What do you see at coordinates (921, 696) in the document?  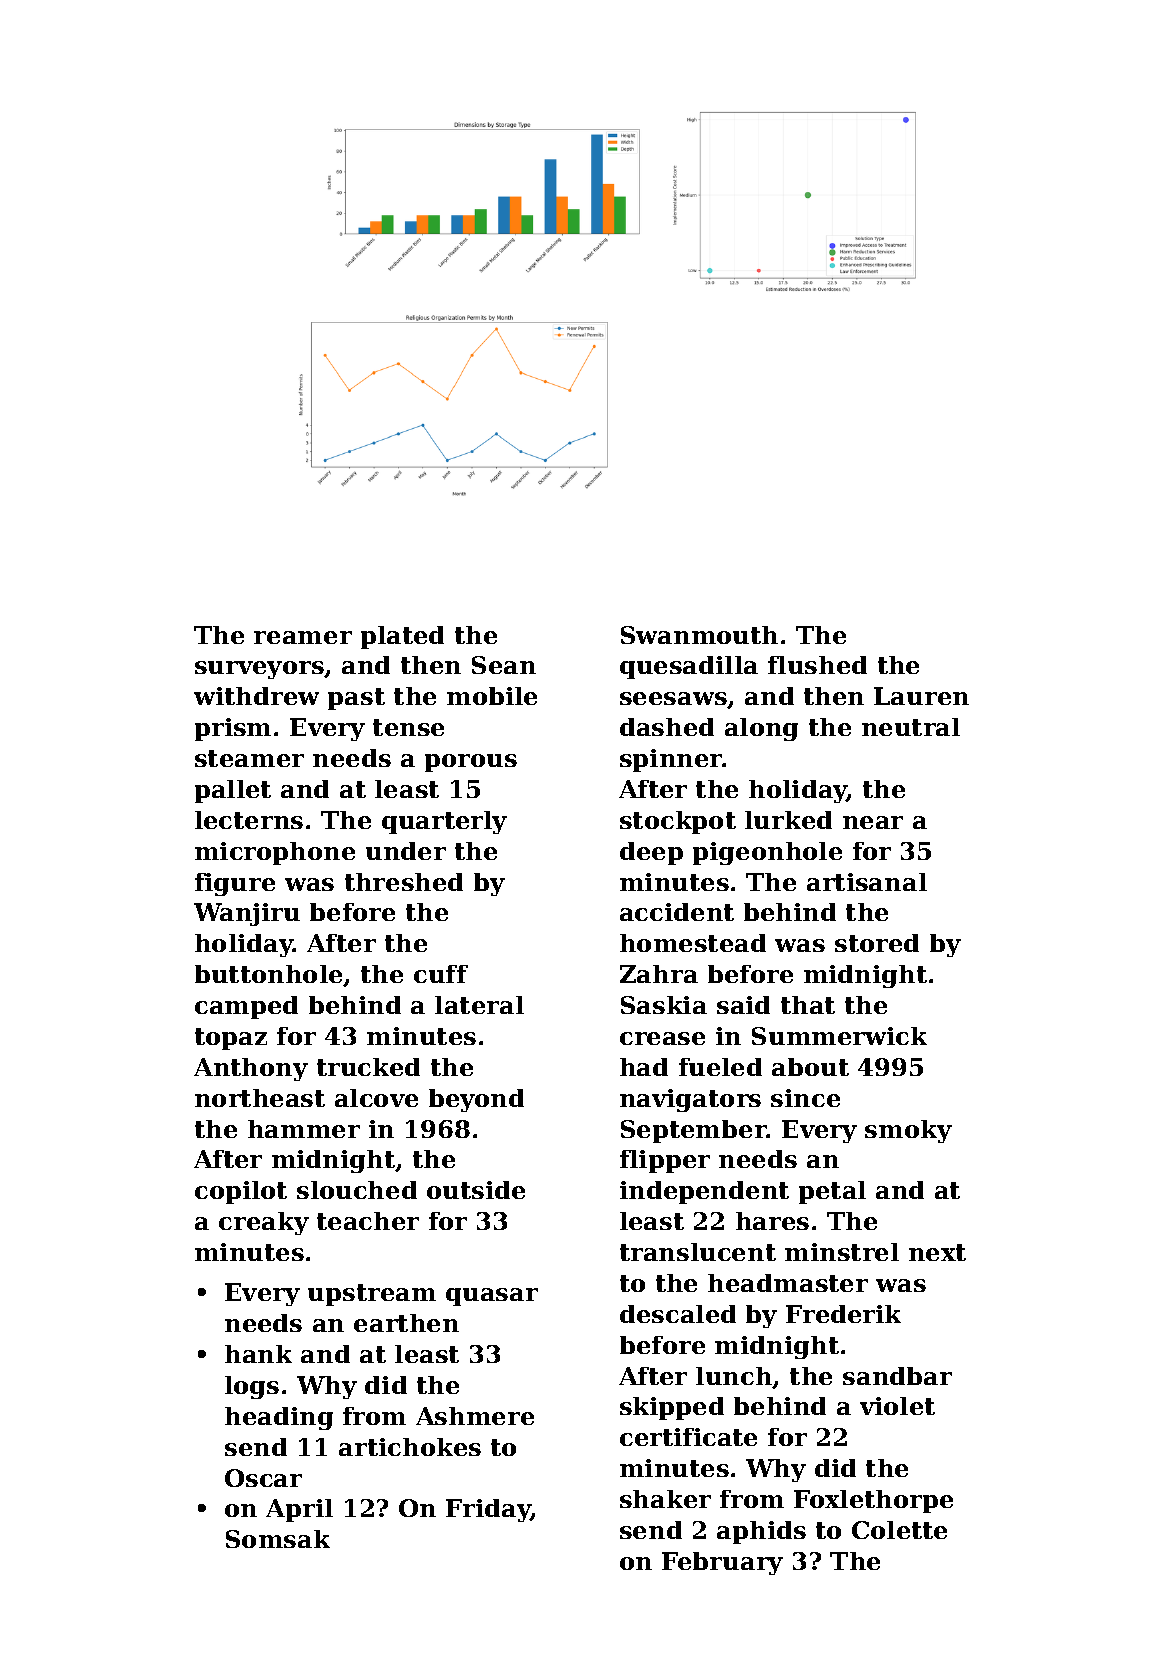 I see `Lauren` at bounding box center [921, 696].
